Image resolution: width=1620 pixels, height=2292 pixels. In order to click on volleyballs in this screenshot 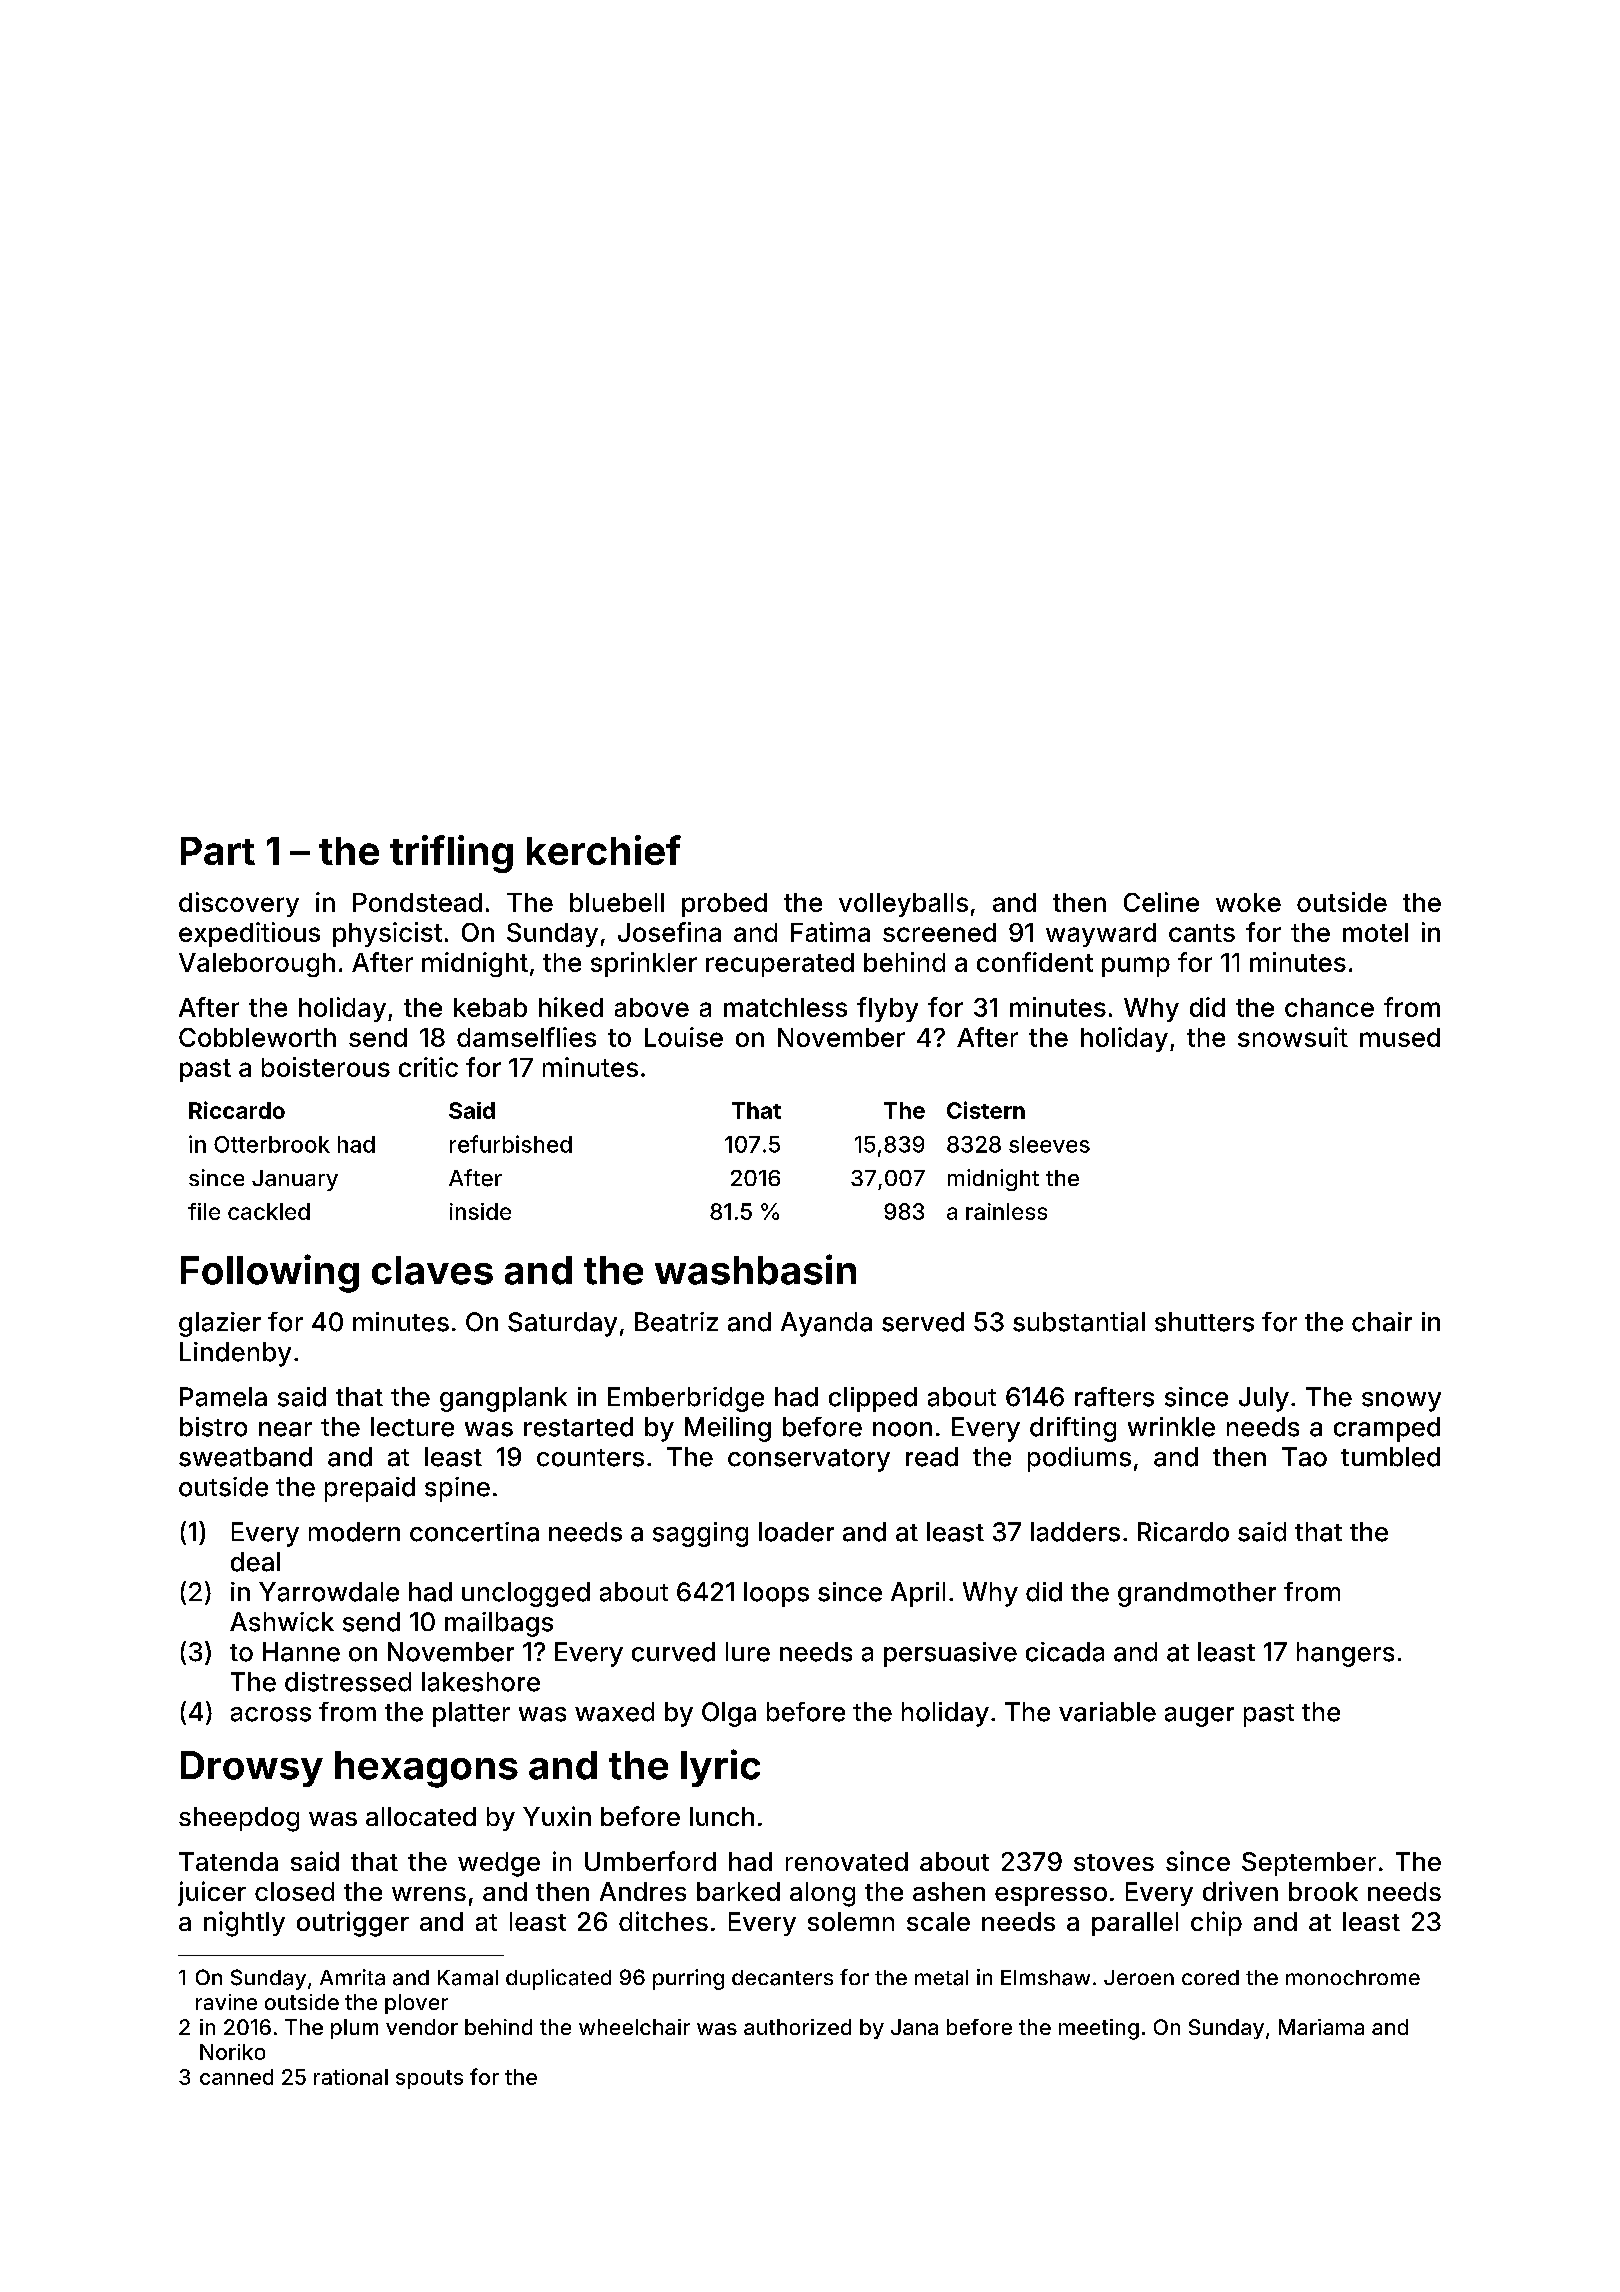, I will do `click(903, 905)`.
